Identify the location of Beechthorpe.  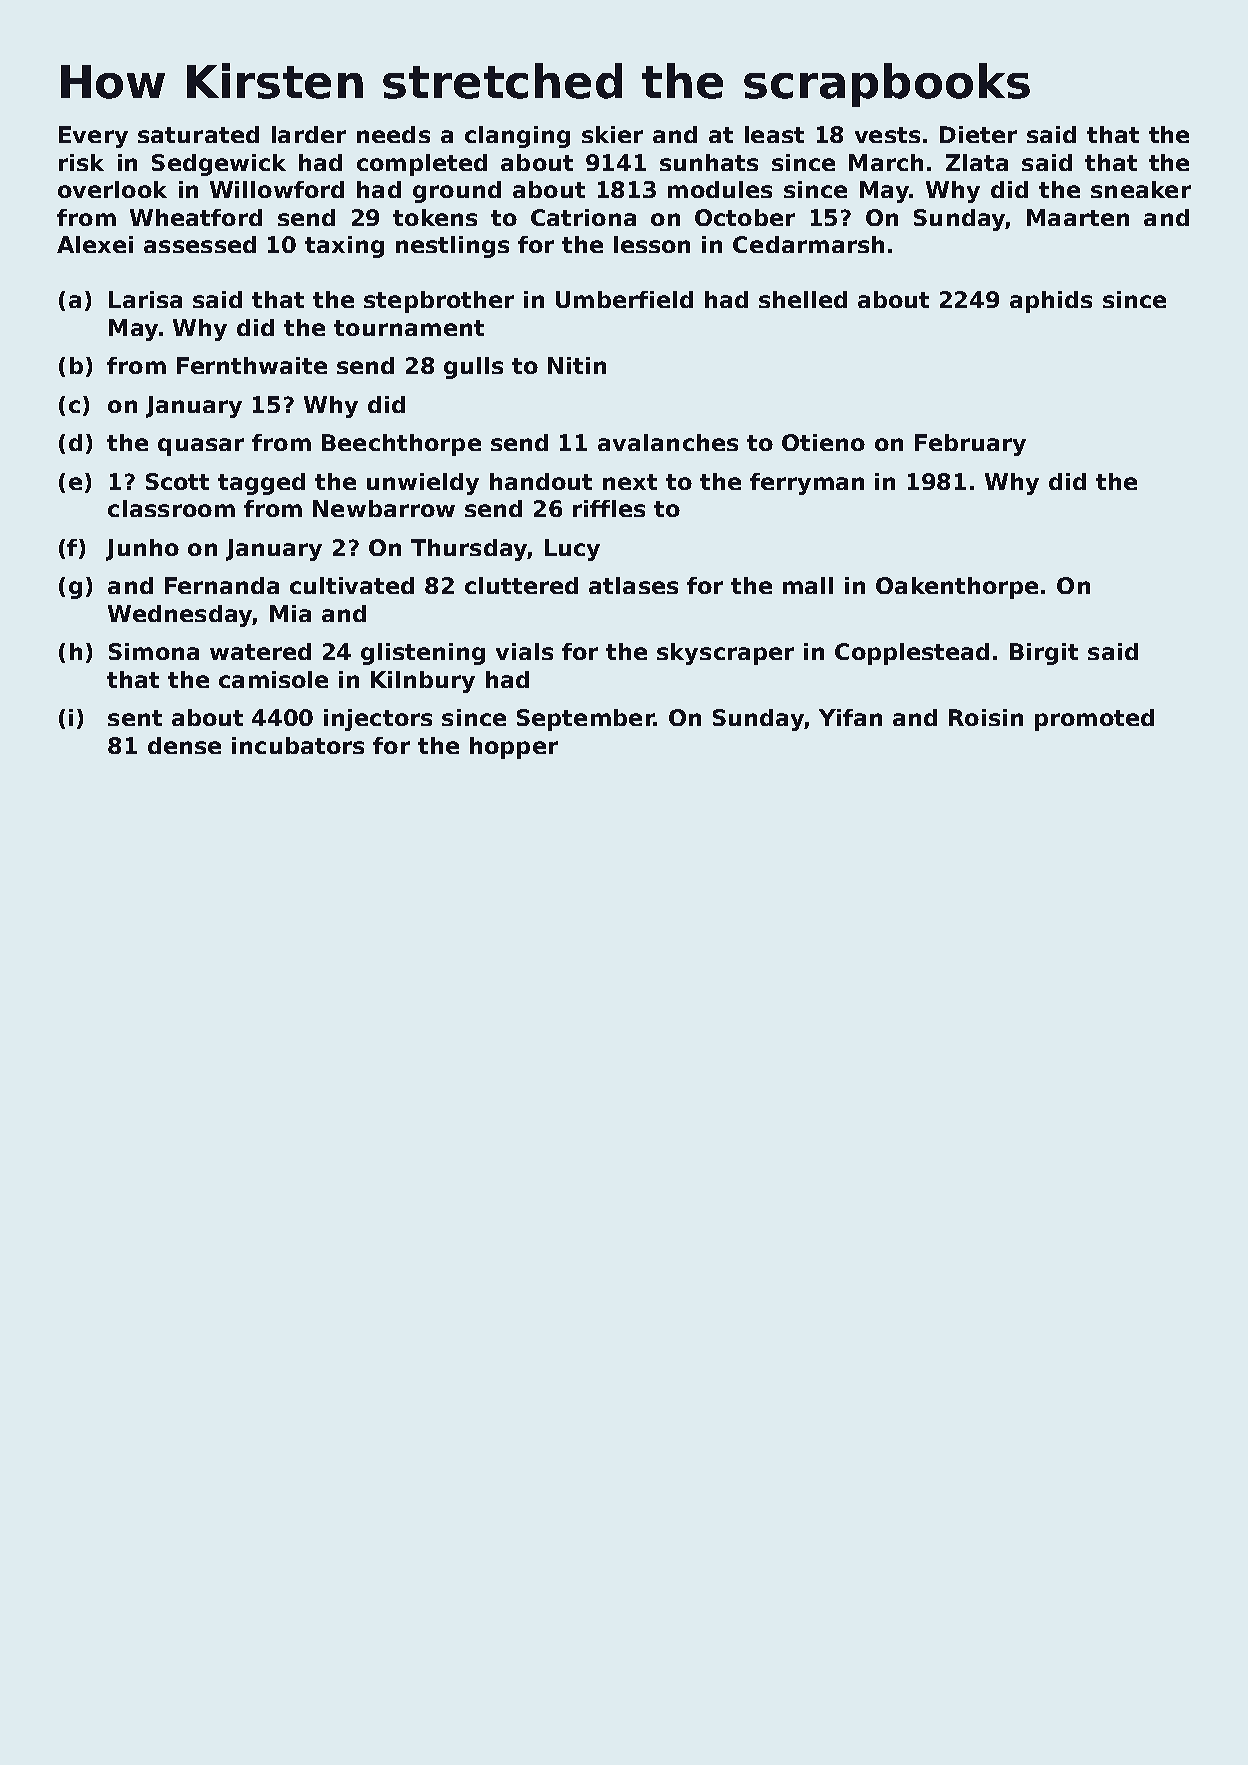
(401, 445).
